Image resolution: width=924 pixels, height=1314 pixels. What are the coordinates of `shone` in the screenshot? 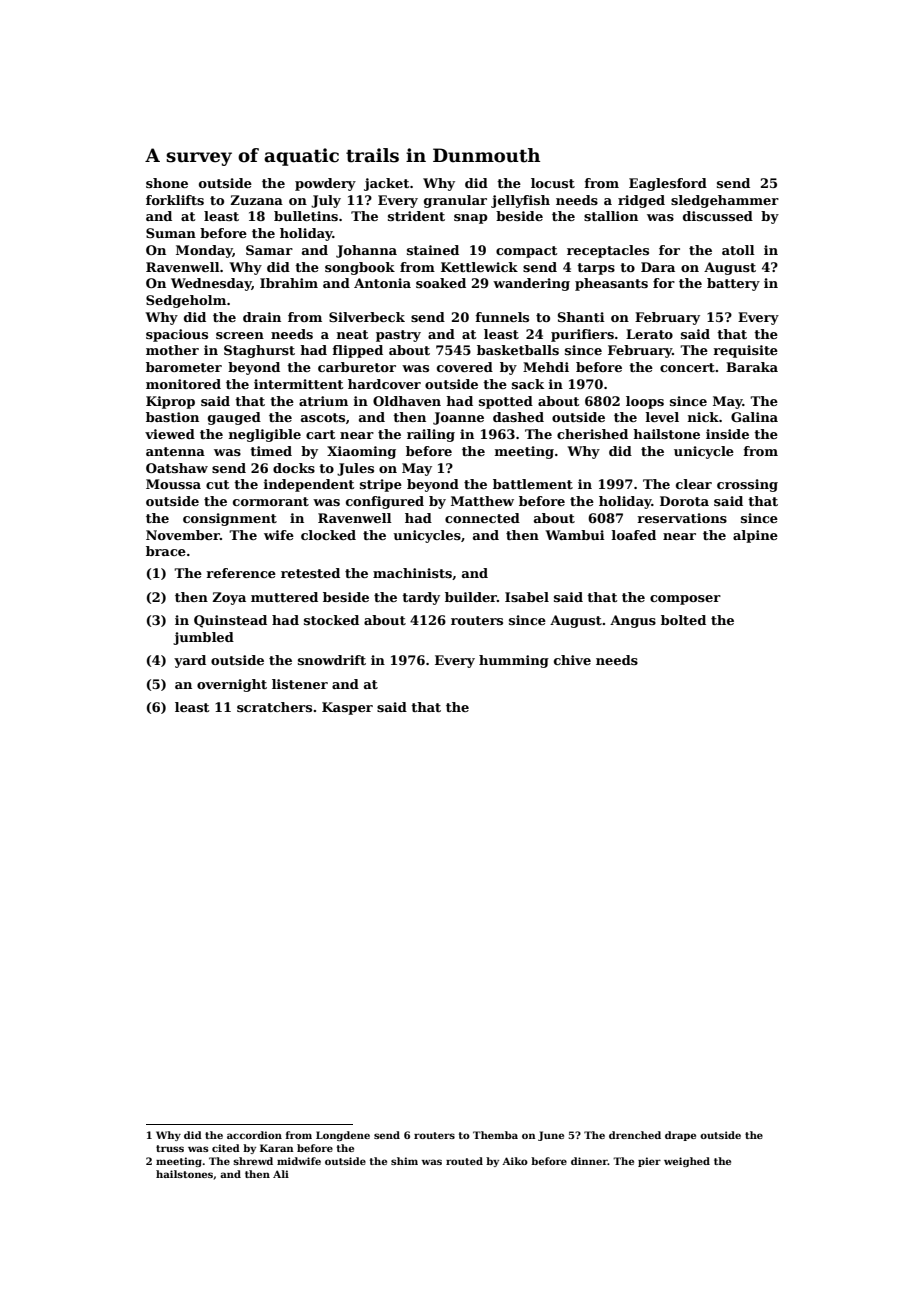 It's located at (167, 183).
